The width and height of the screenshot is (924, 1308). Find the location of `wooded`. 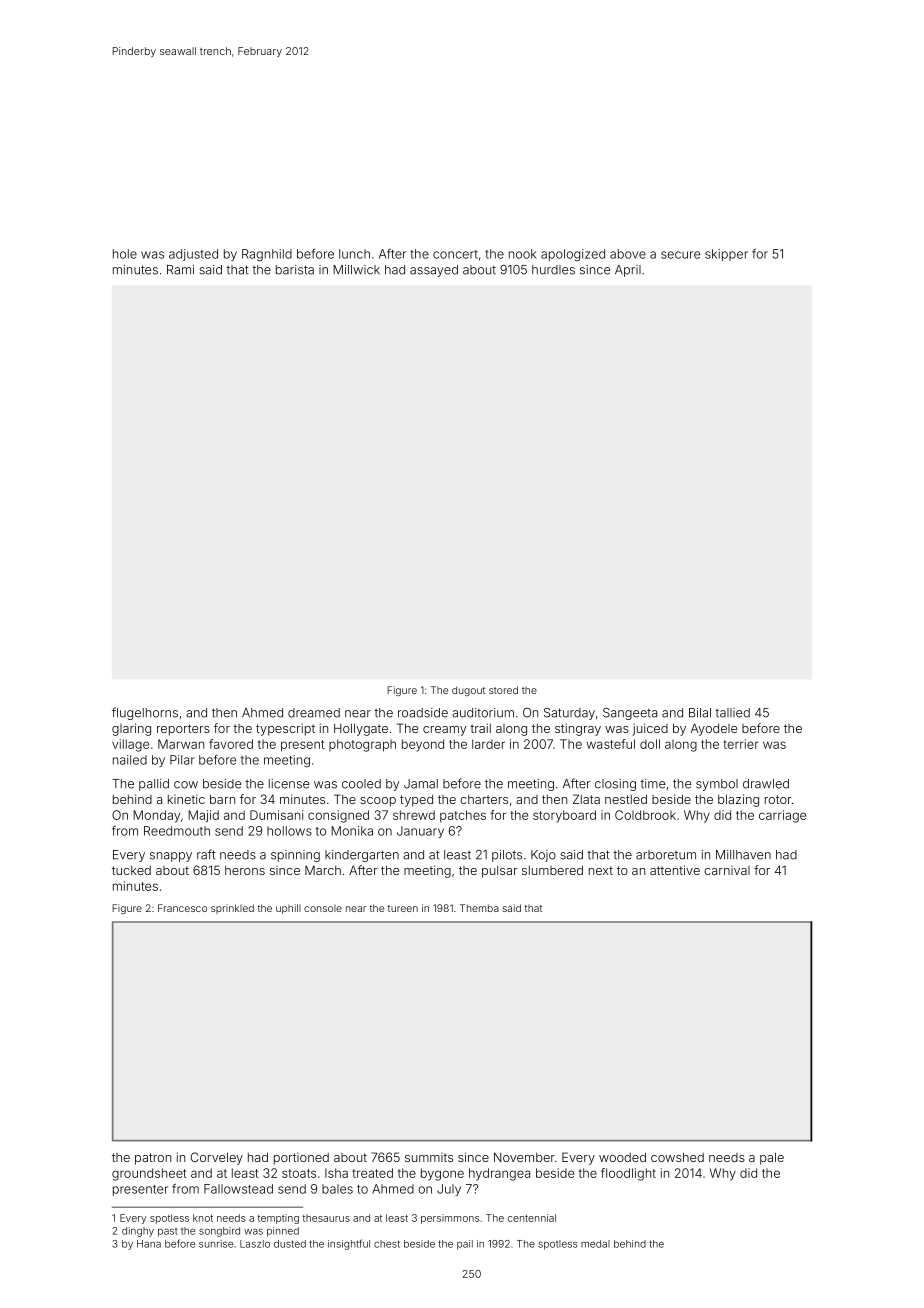

wooded is located at coordinates (622, 1157).
